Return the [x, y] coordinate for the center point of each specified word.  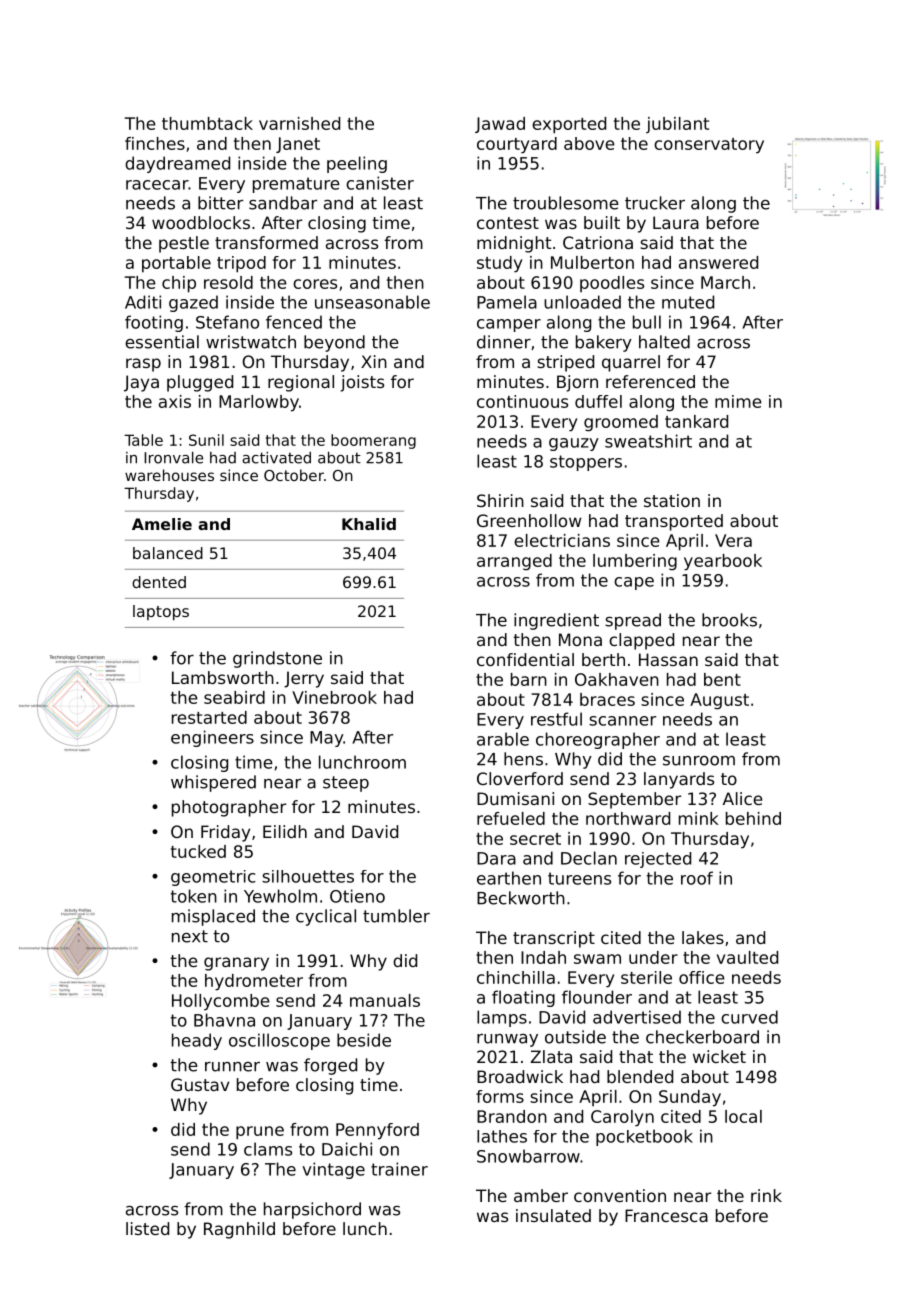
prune [260, 1133]
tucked [198, 851]
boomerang [373, 441]
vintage [333, 1170]
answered [718, 262]
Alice [742, 798]
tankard [696, 421]
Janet [298, 145]
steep [346, 784]
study [499, 264]
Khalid [369, 524]
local [743, 1116]
